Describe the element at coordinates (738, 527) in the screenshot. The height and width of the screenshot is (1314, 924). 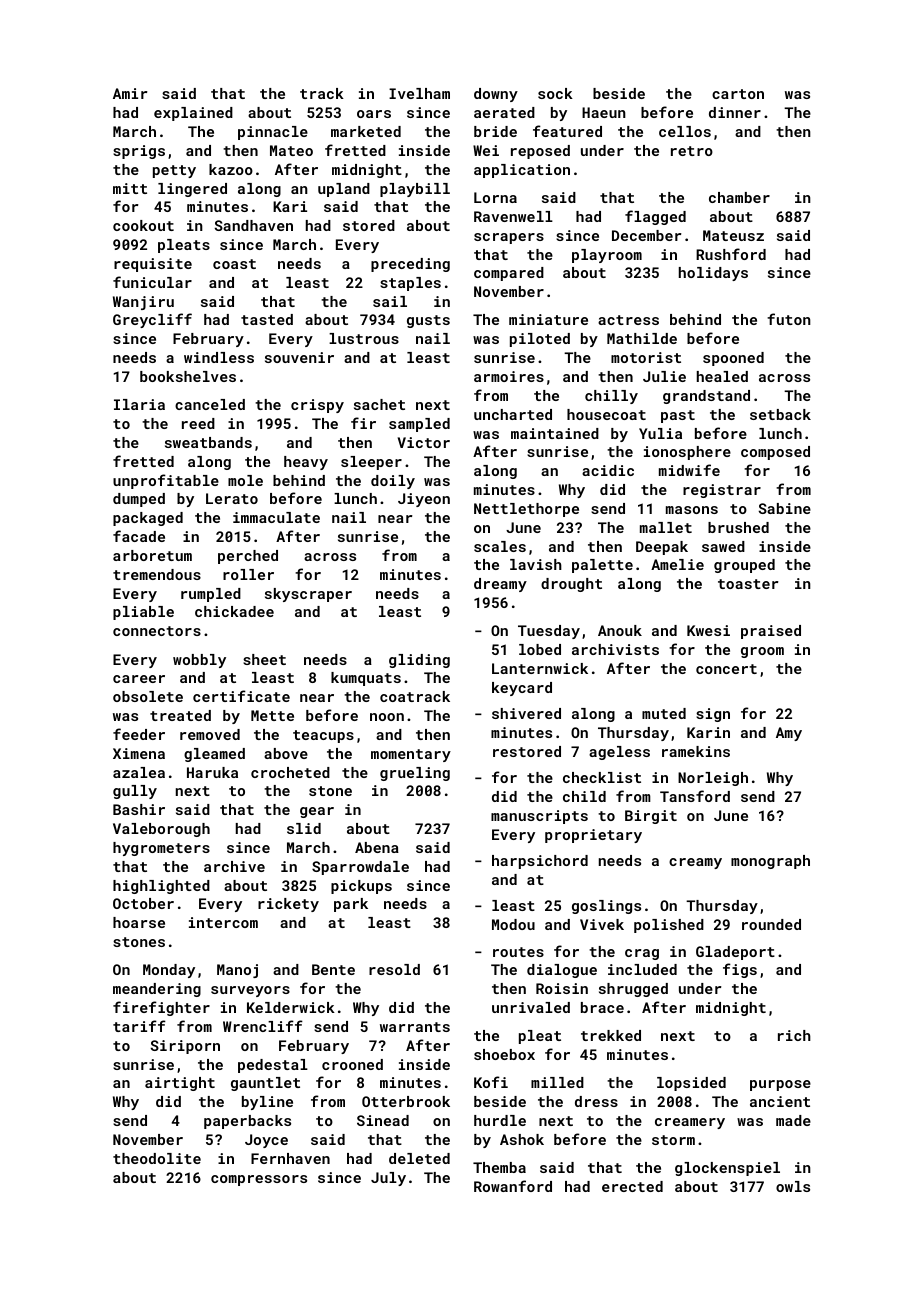
I see `brushed` at that location.
